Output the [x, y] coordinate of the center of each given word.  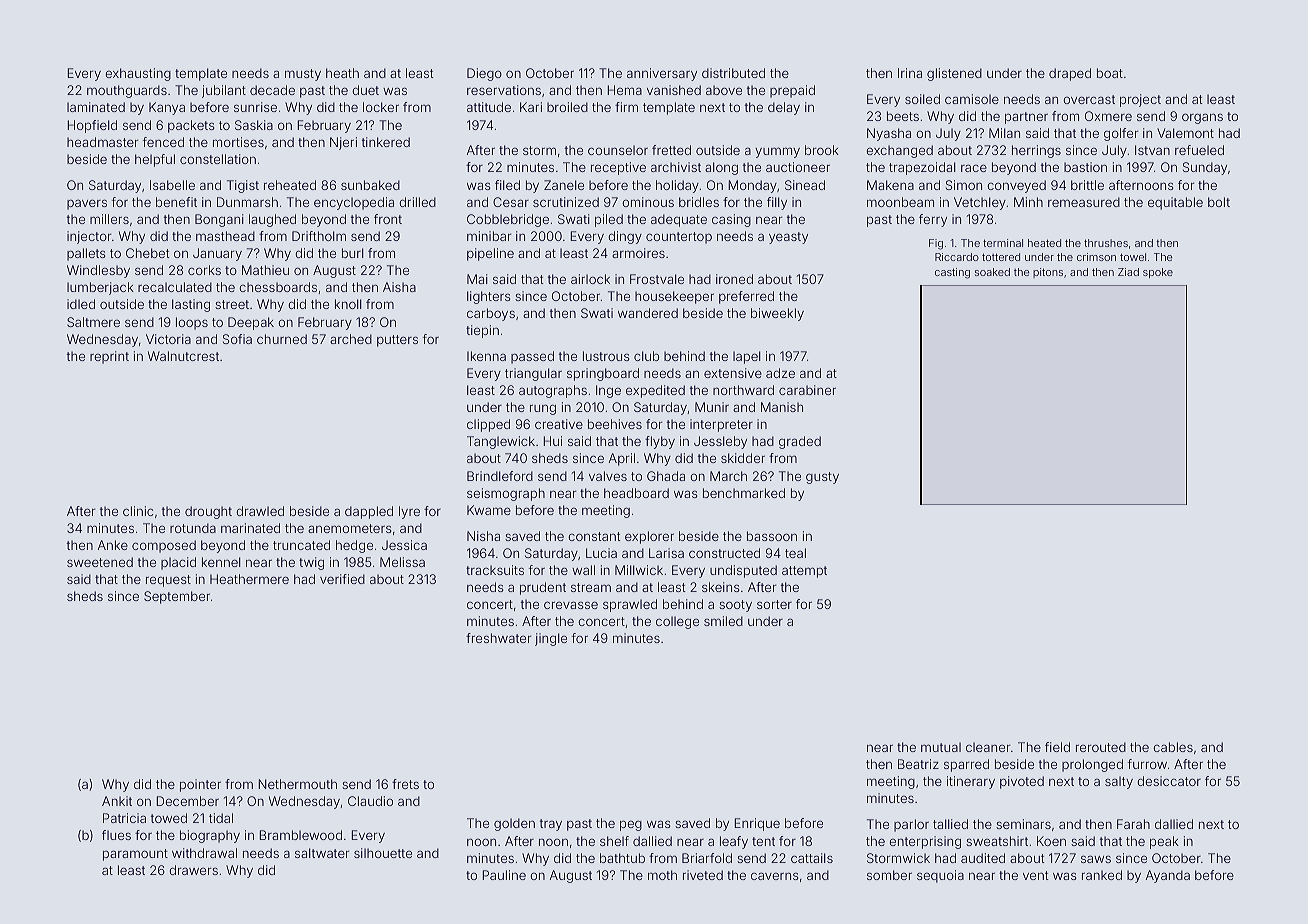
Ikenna [486, 356]
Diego [484, 74]
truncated [301, 545]
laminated [96, 107]
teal [795, 553]
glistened [954, 74]
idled [81, 304]
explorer [649, 537]
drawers [193, 870]
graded [800, 442]
